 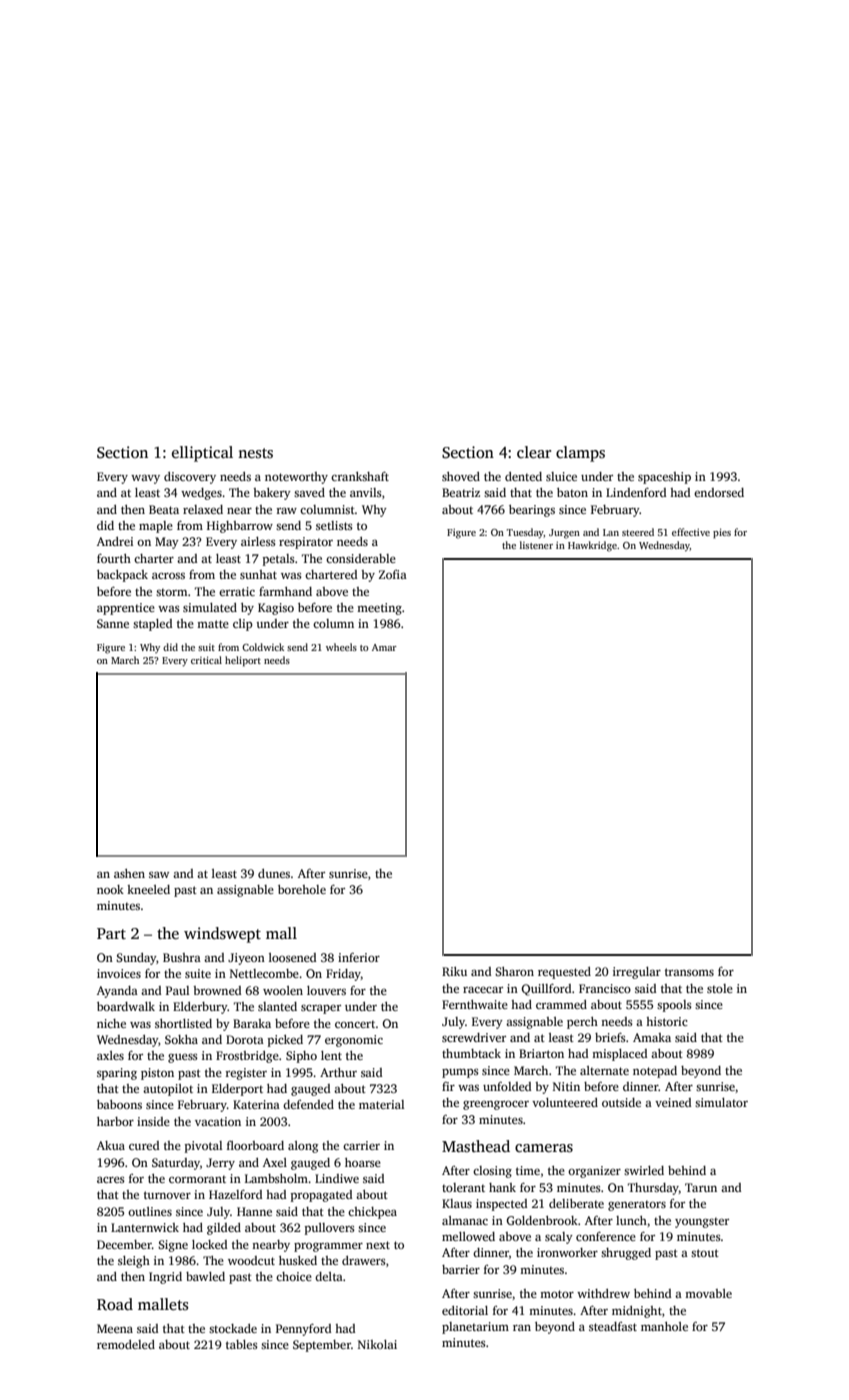 I want to click on elliptical, so click(x=202, y=454).
